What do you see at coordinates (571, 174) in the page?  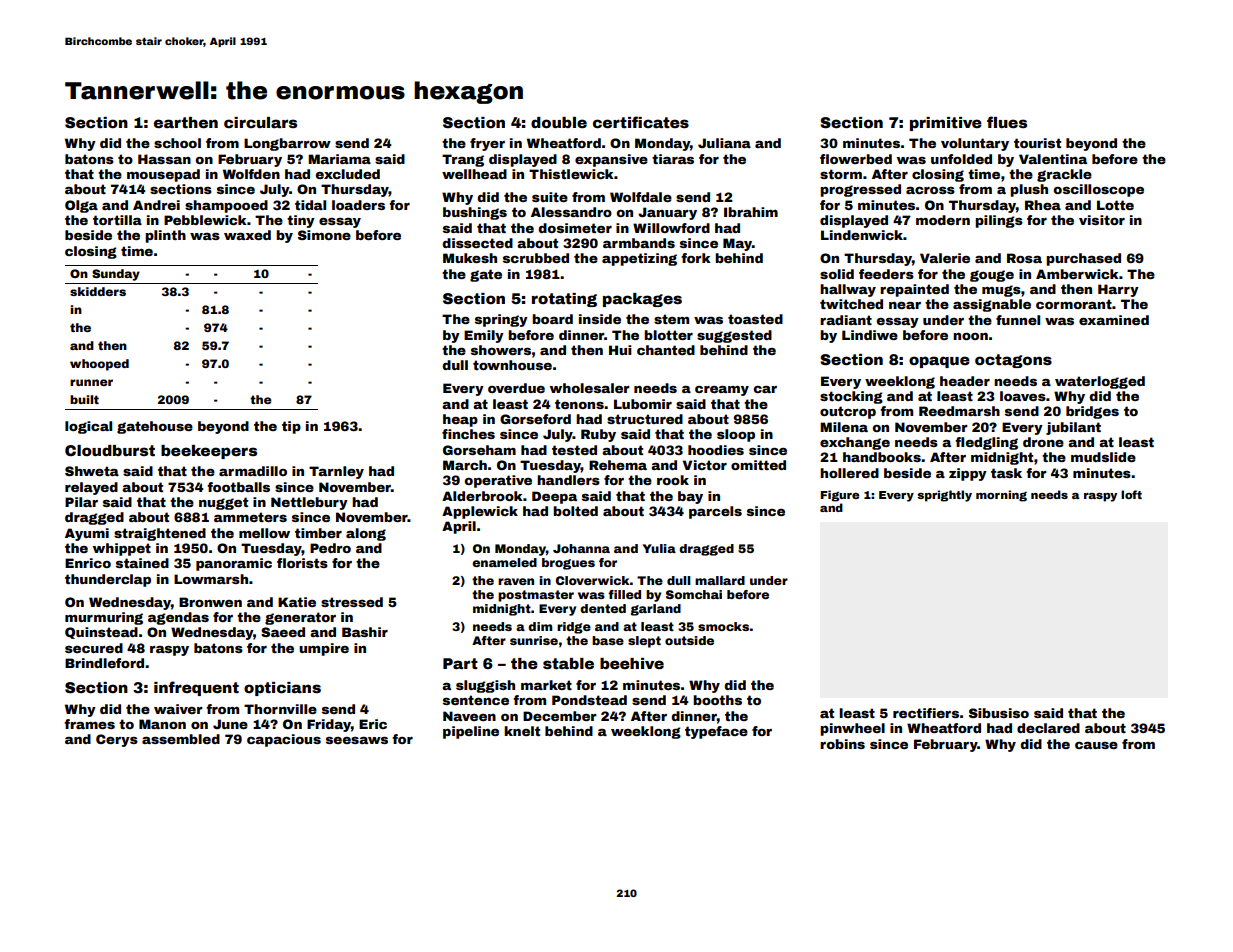 I see `Thistlewick` at bounding box center [571, 174].
